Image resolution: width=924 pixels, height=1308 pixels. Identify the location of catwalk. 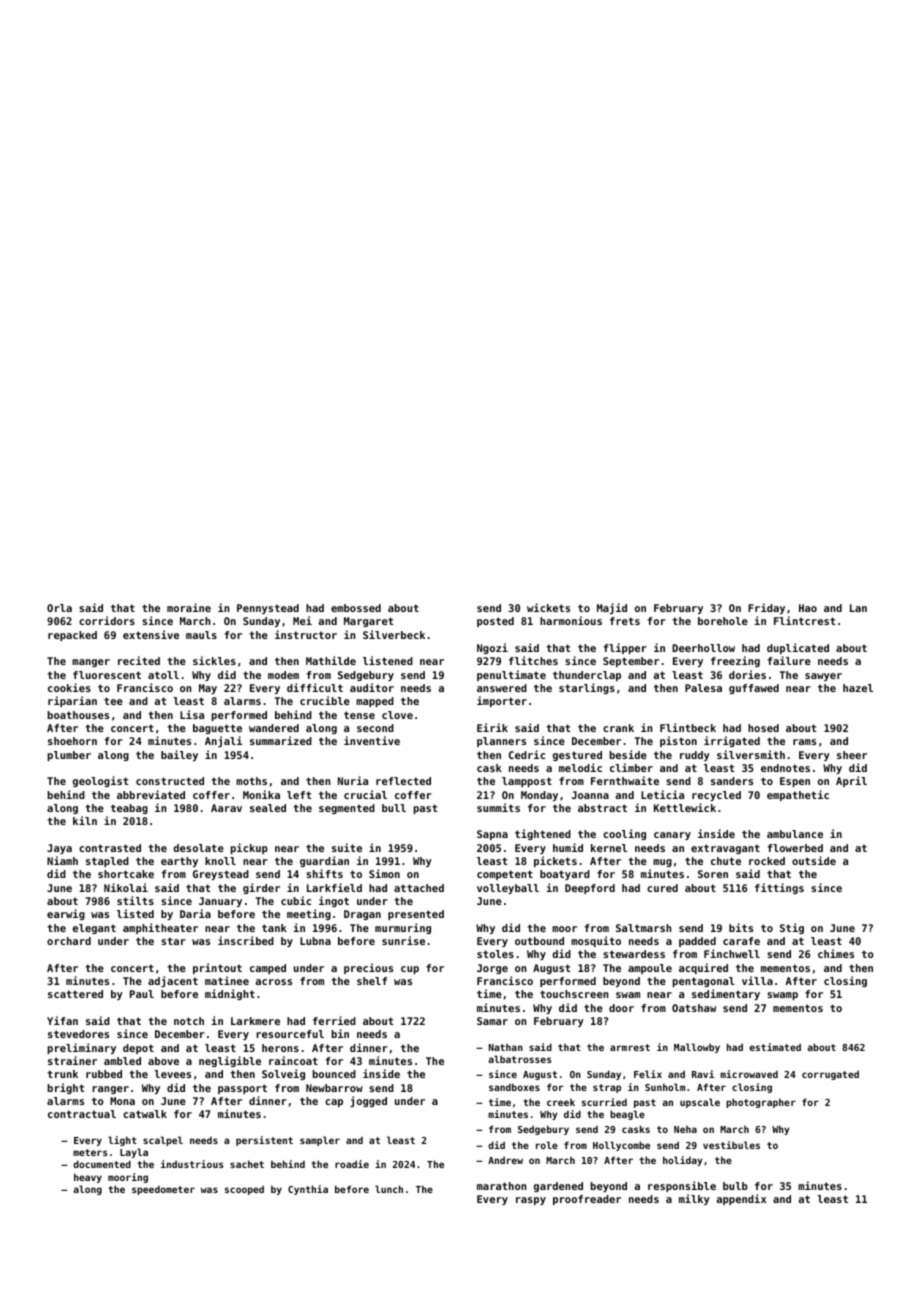
(145, 1114).
